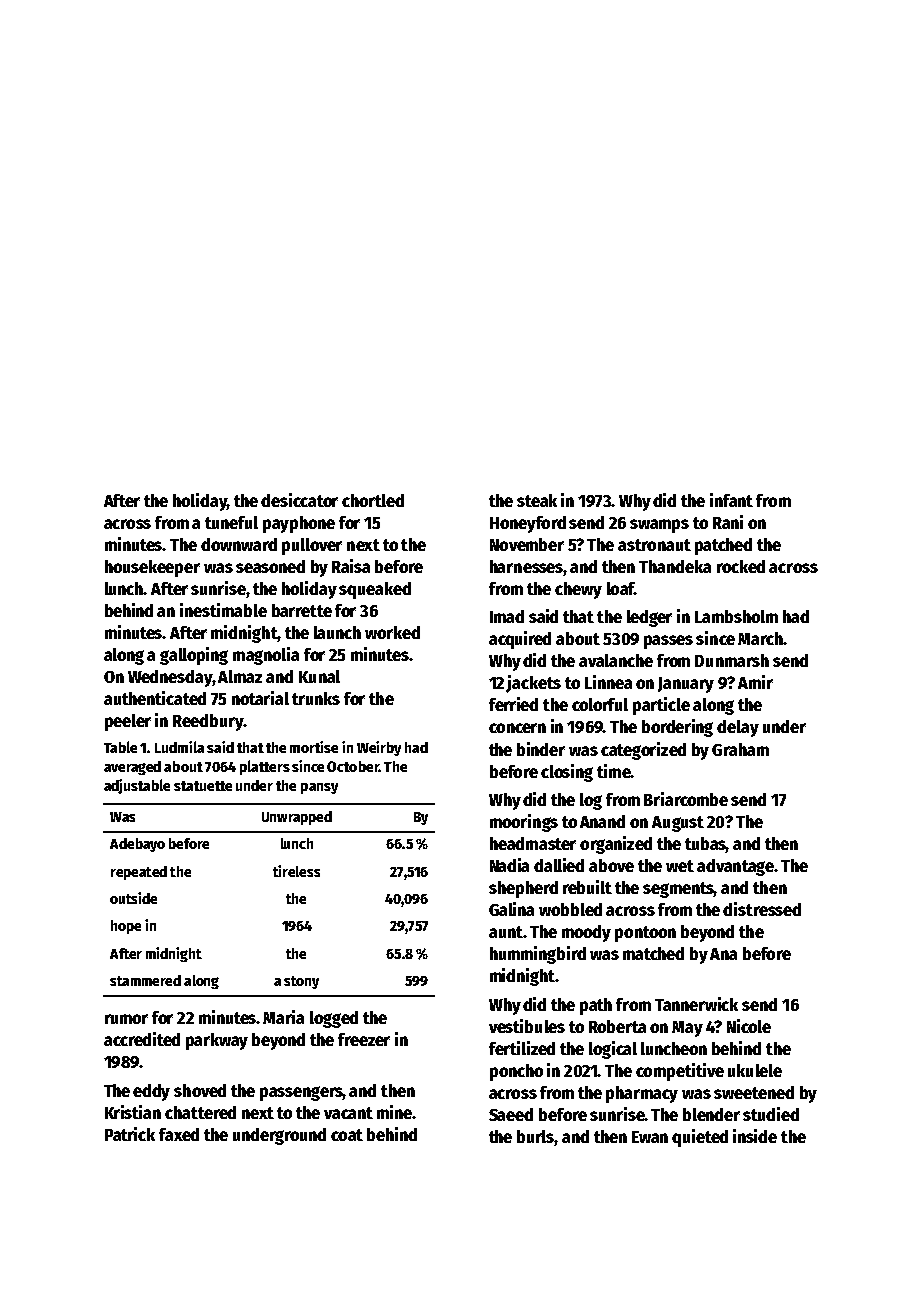 This screenshot has width=924, height=1311. I want to click on loaf, so click(621, 588).
